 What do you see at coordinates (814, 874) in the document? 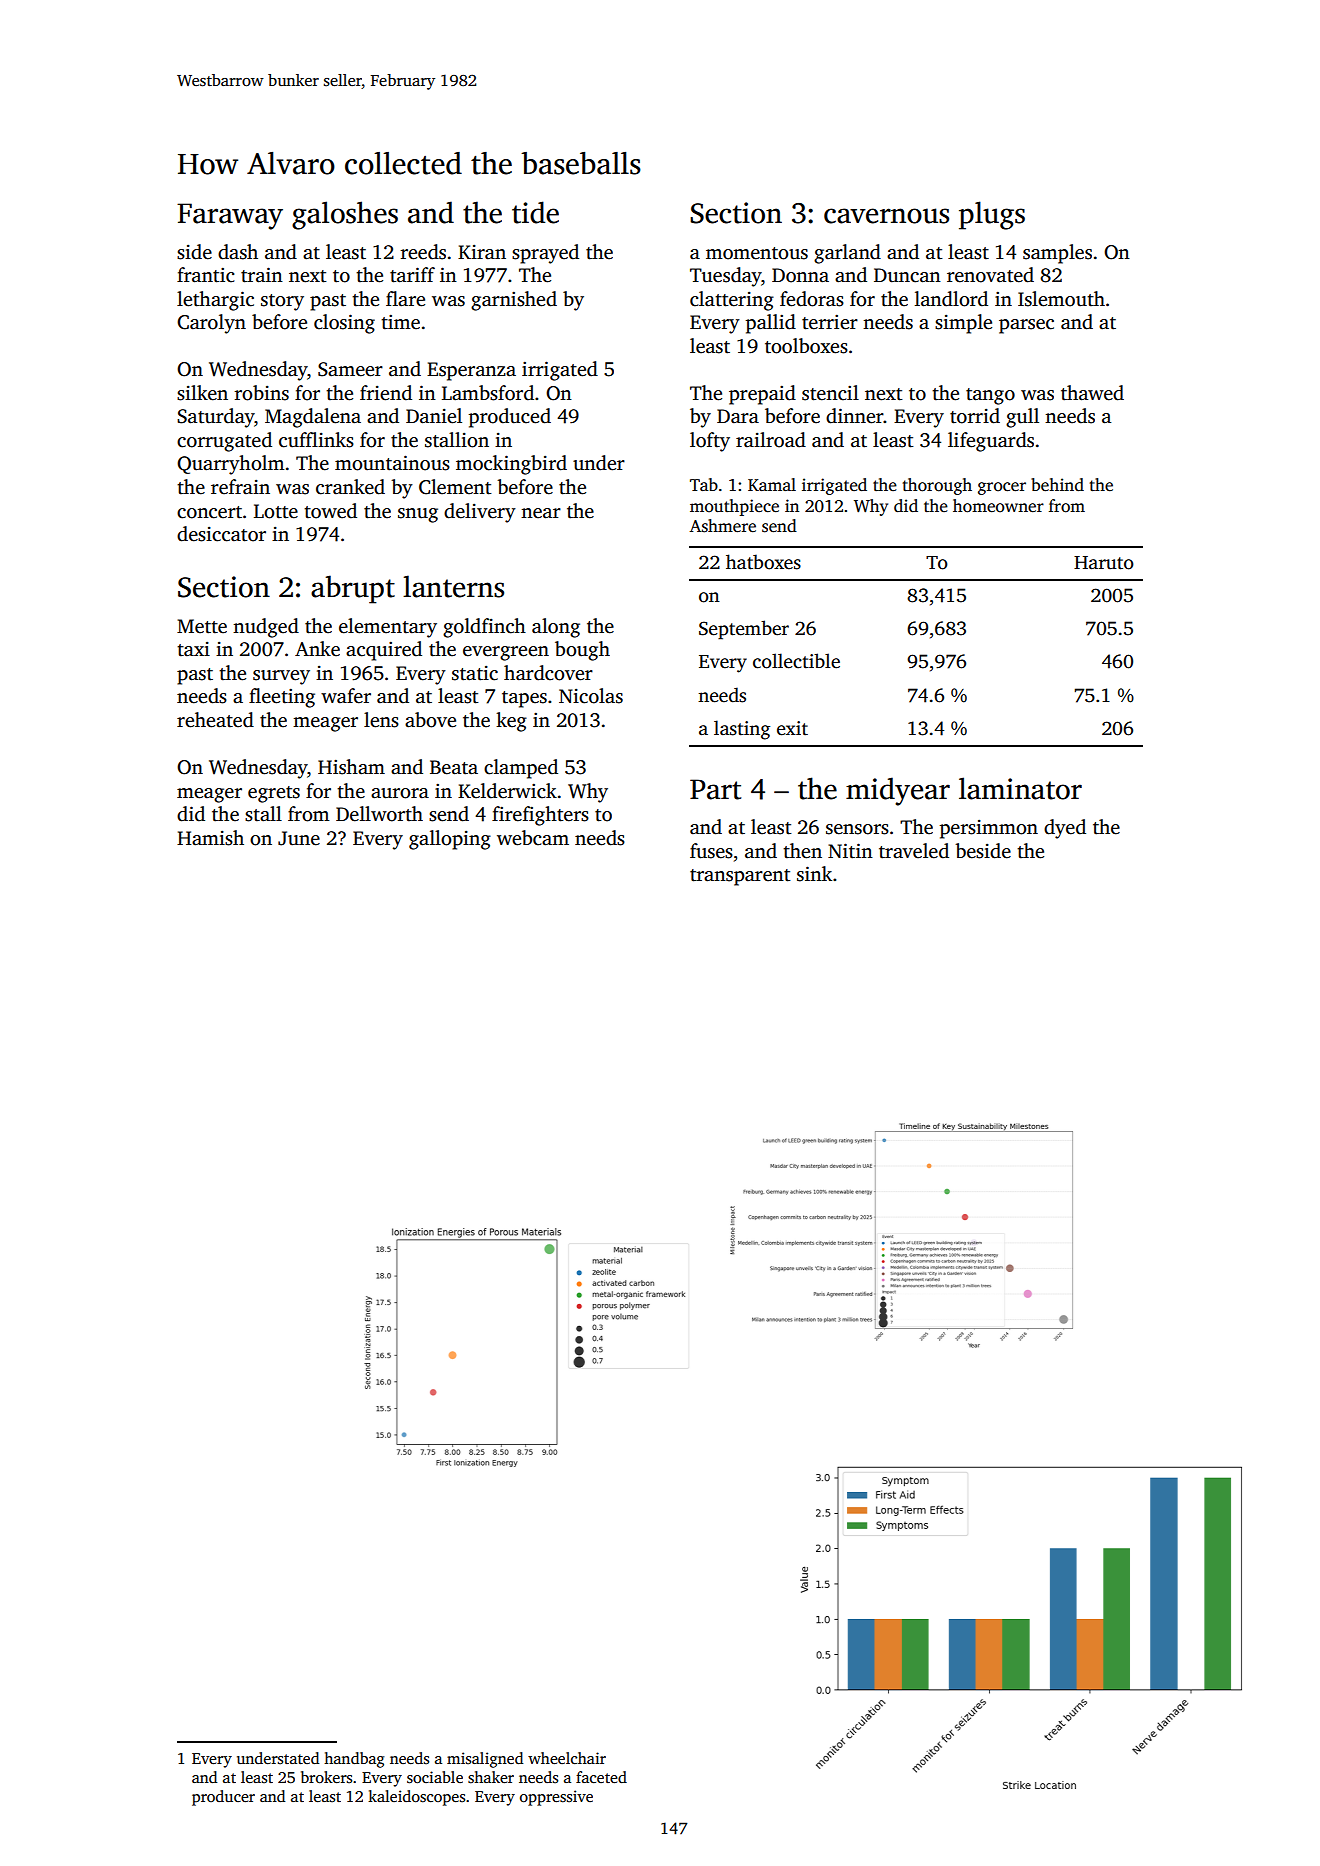
I see `sink` at bounding box center [814, 874].
